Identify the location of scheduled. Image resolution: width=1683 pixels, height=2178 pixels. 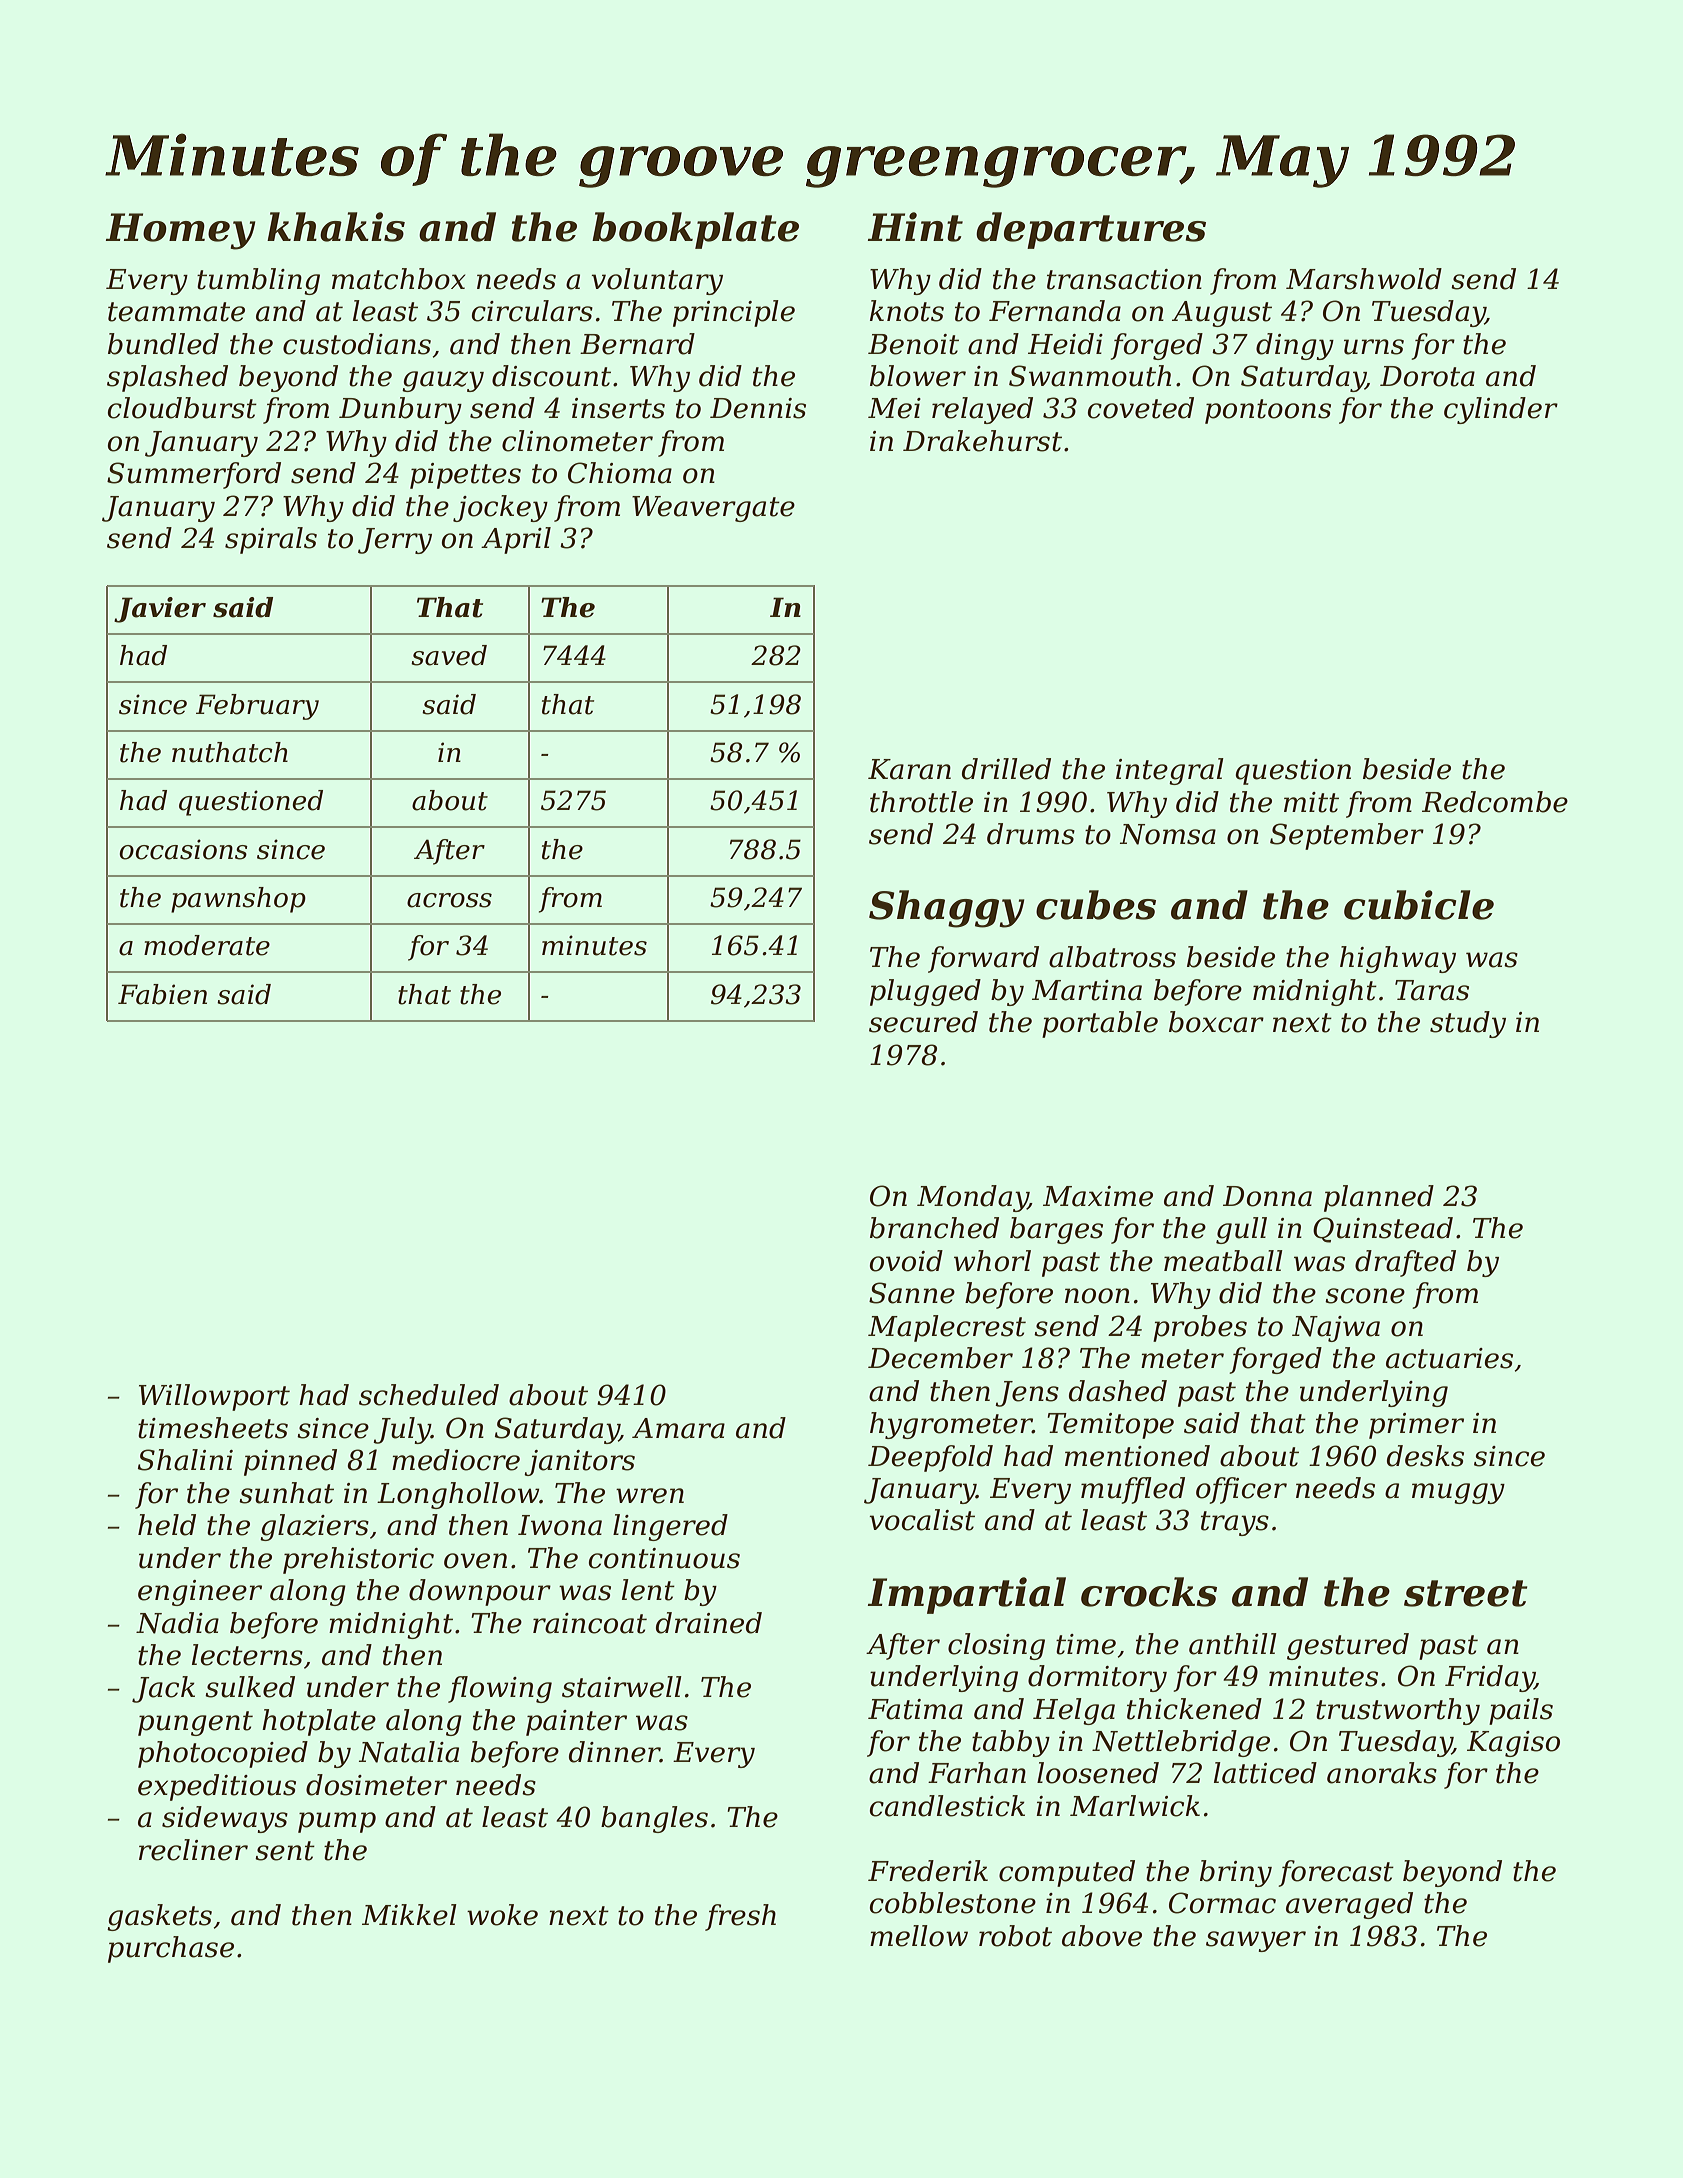
(429, 1395).
